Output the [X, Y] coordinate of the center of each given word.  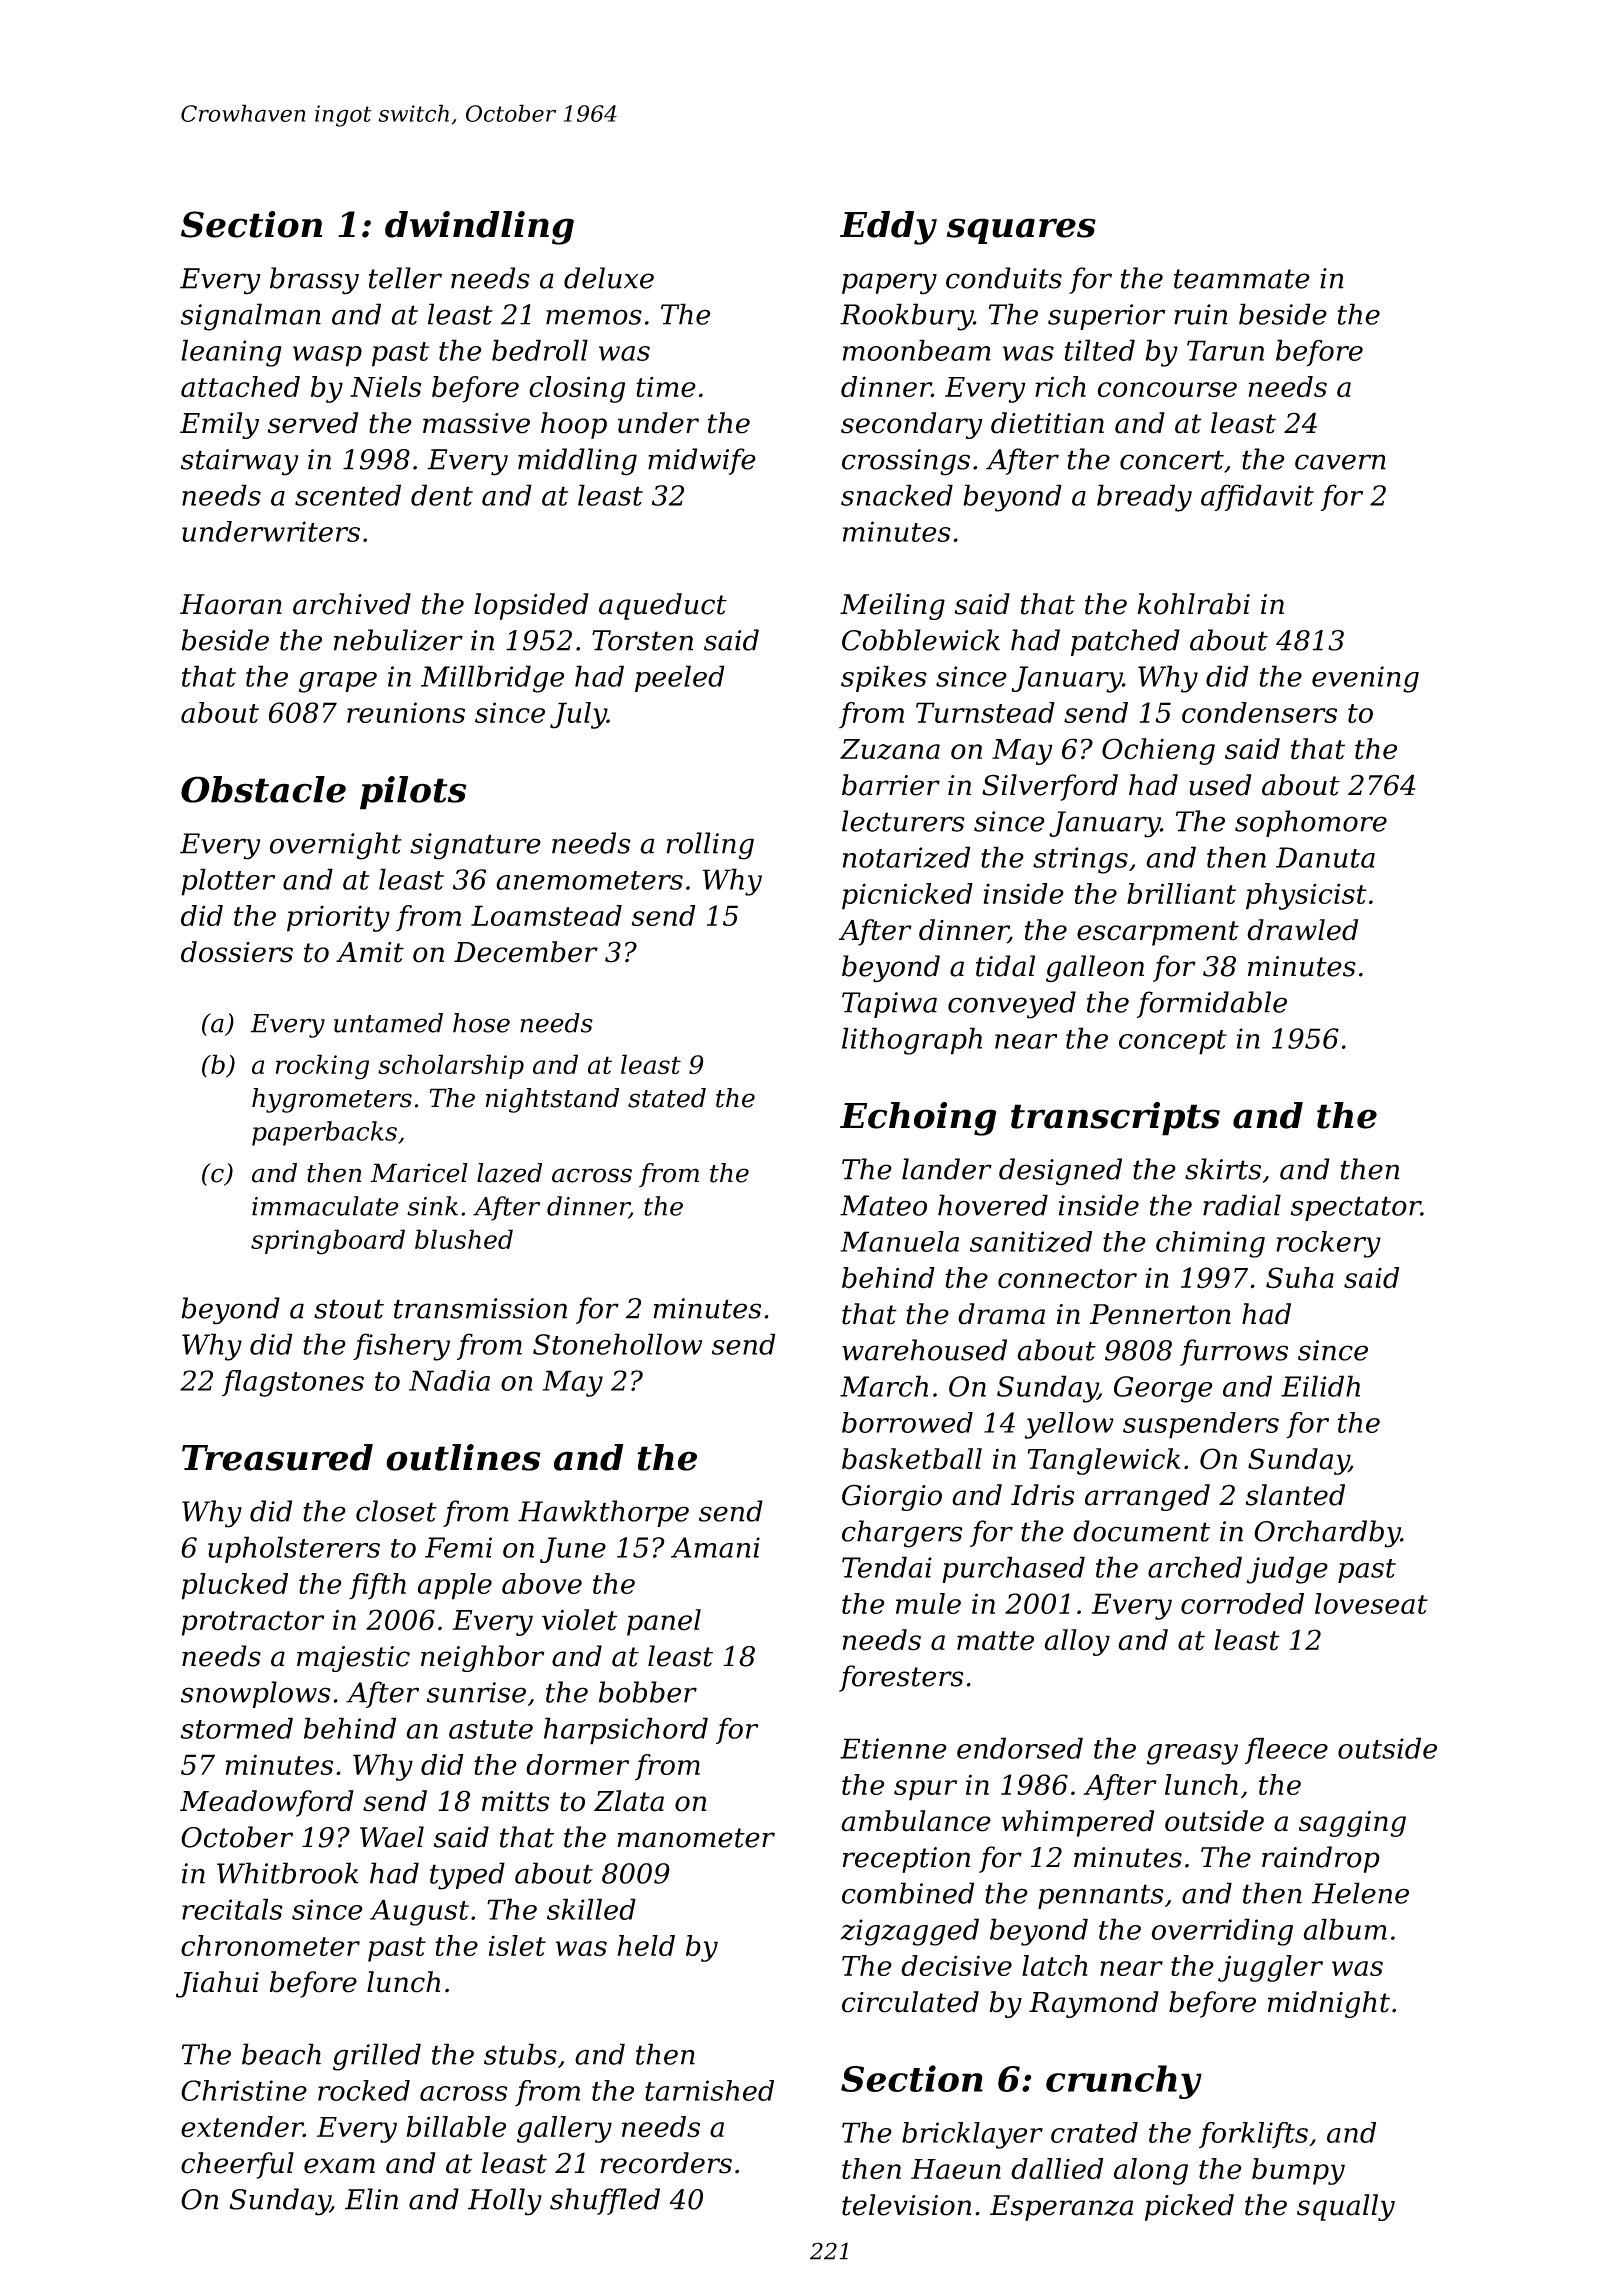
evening [1365, 679]
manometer [696, 1838]
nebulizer [398, 640]
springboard [328, 1242]
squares [1021, 231]
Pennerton [1160, 1314]
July [578, 715]
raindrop [1321, 1859]
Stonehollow [617, 1344]
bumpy [1298, 2171]
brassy [314, 281]
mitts [515, 1801]
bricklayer [972, 2135]
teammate [1242, 279]
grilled [377, 2057]
